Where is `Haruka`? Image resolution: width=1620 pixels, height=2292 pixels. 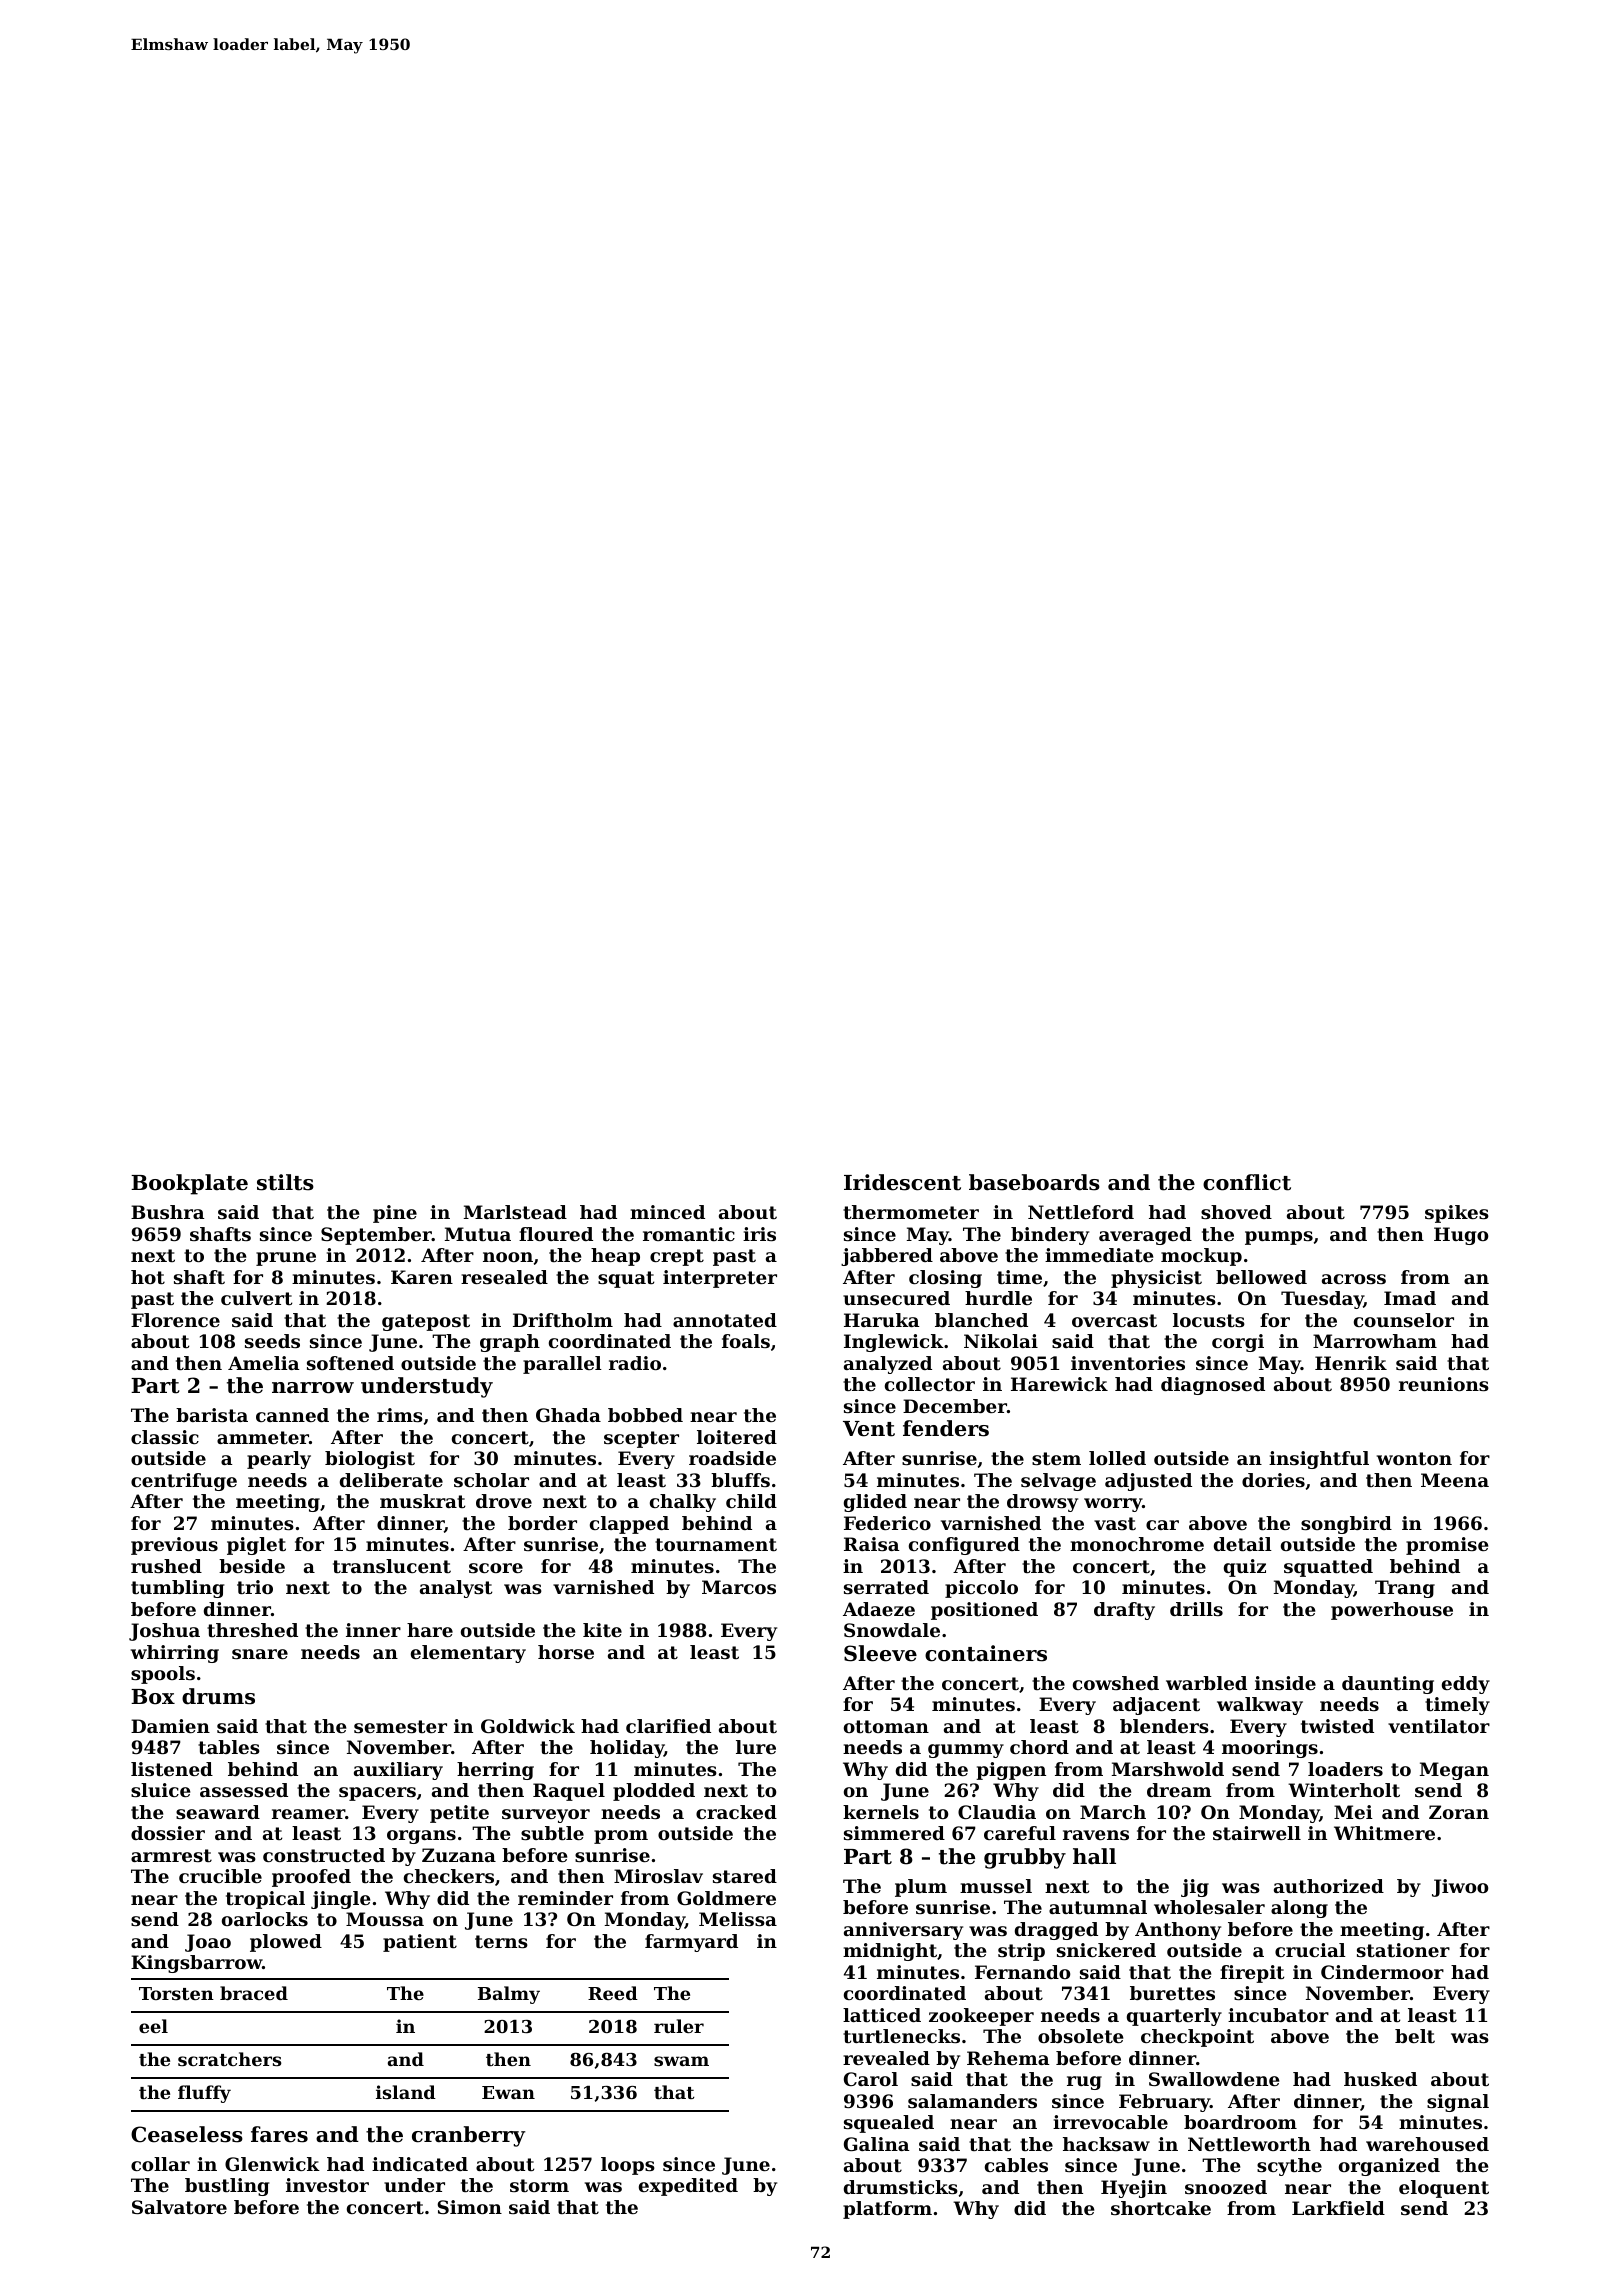 Haruka is located at coordinates (881, 1320).
